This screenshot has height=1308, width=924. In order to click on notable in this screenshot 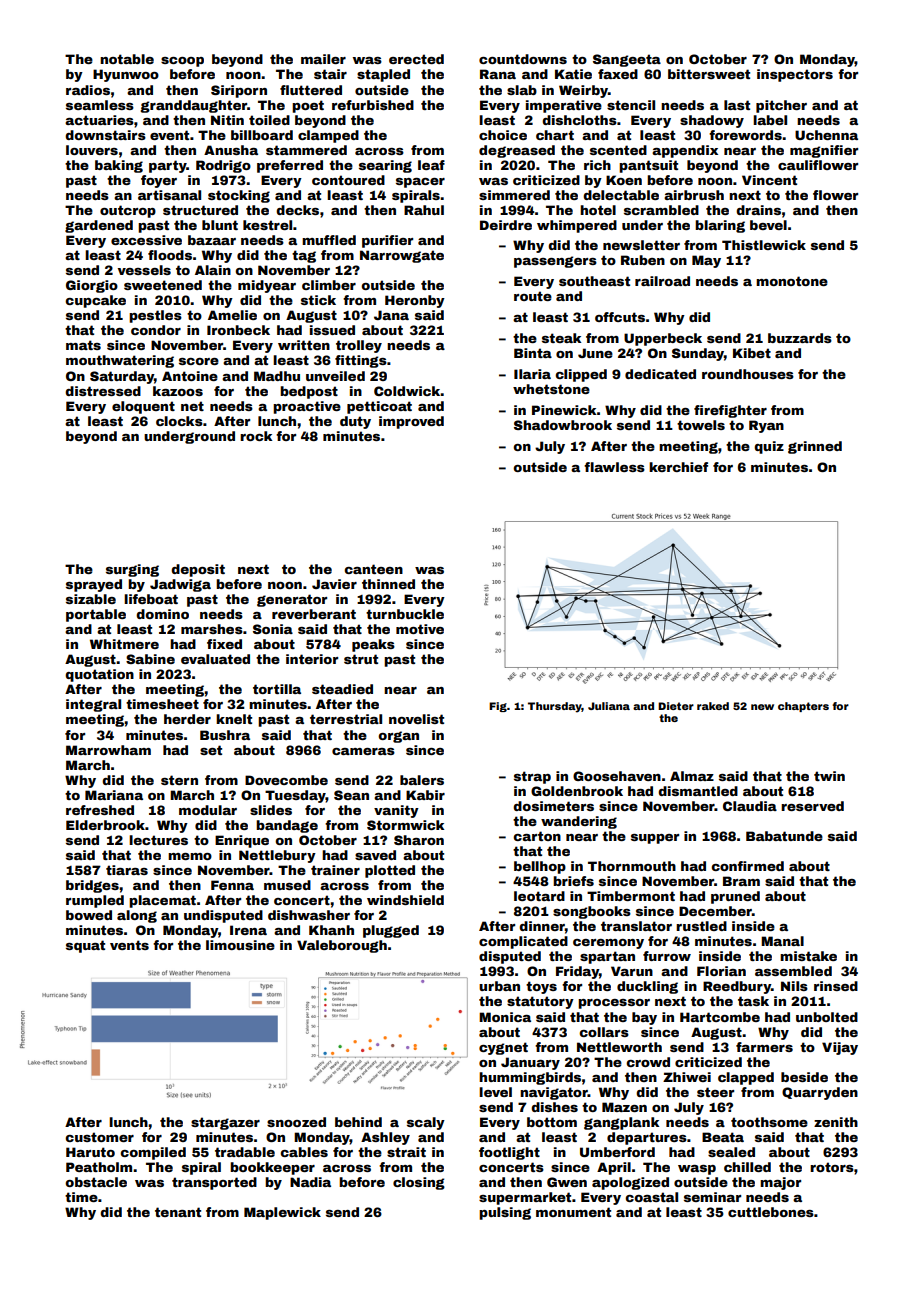, I will do `click(127, 59)`.
